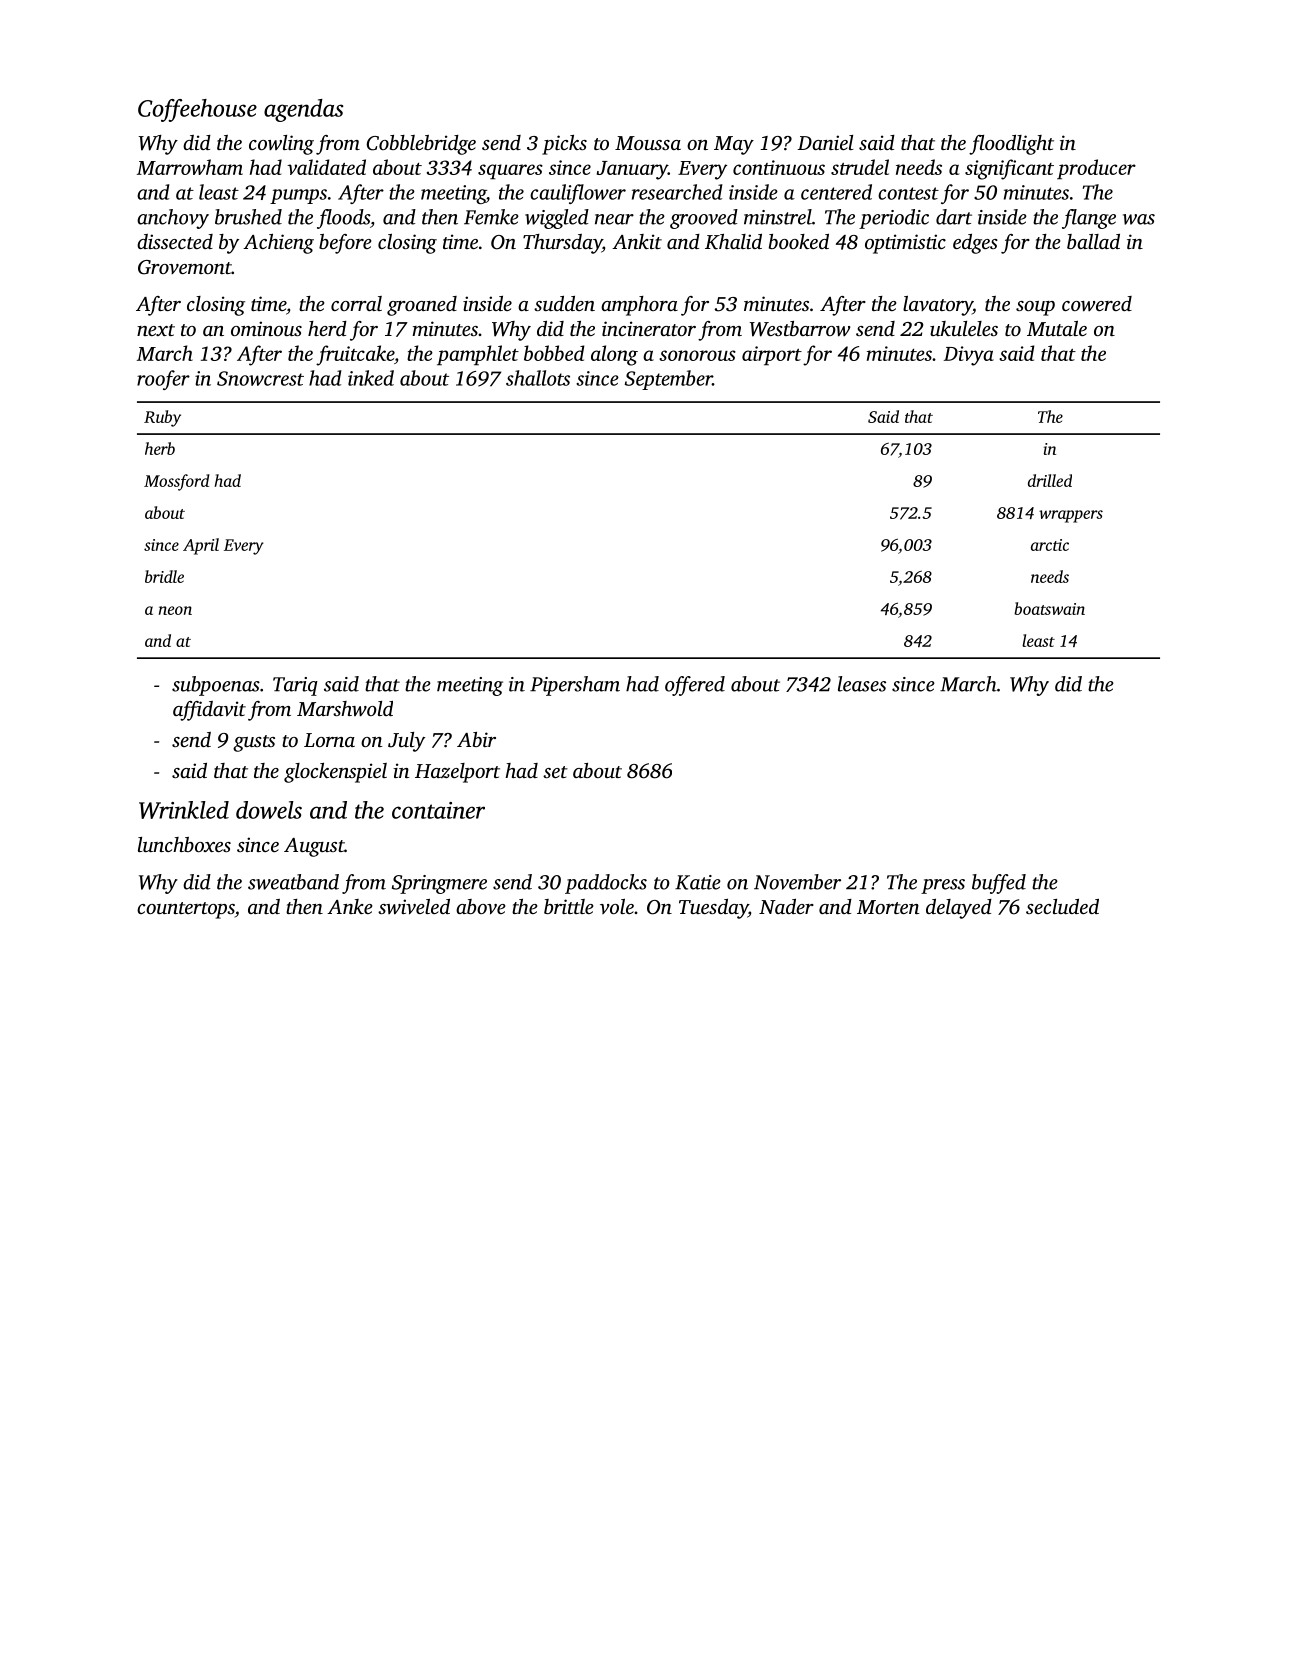 The width and height of the screenshot is (1297, 1679). I want to click on Tuesday, so click(713, 909).
